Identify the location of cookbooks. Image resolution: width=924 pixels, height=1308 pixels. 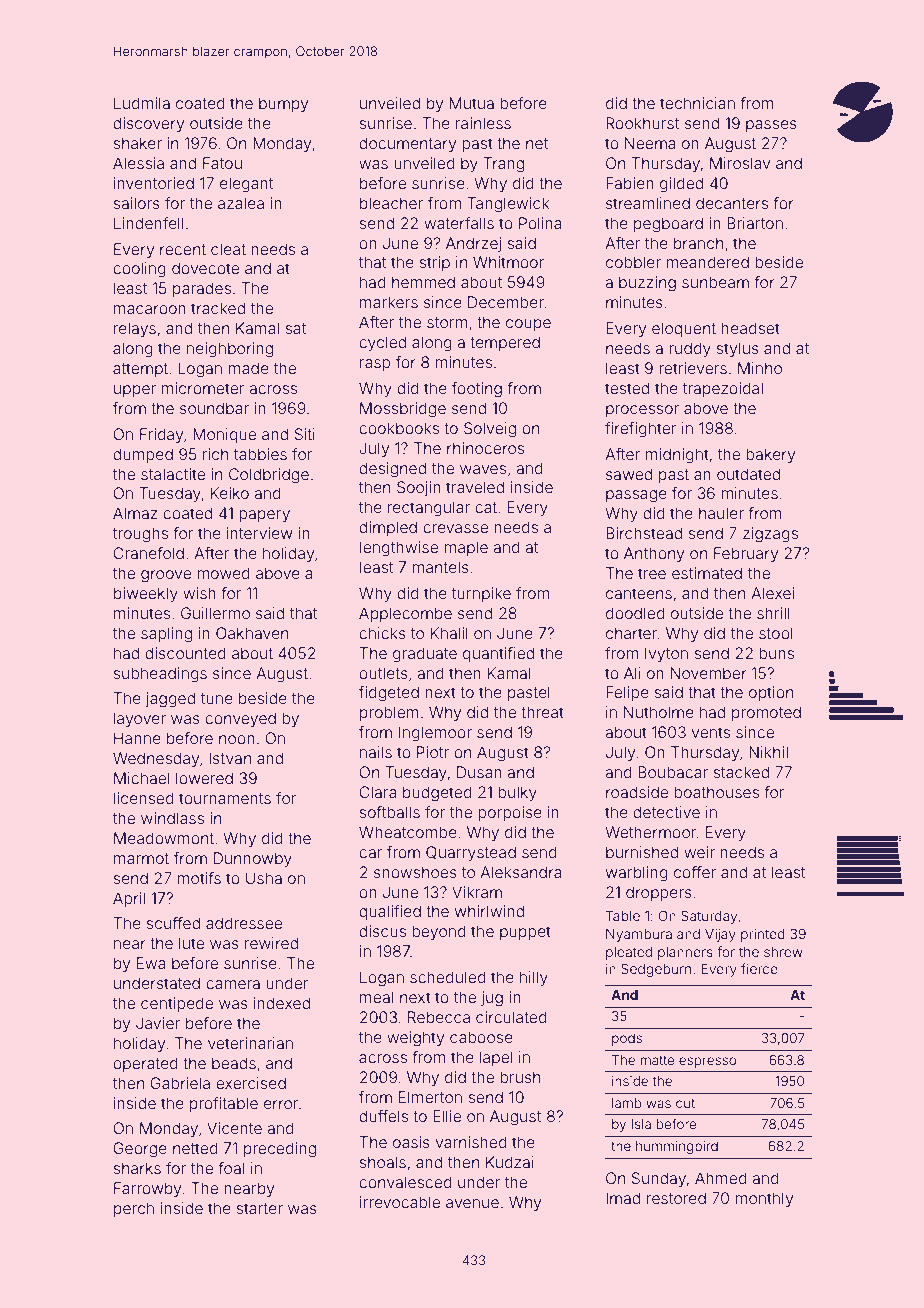
(399, 428).
